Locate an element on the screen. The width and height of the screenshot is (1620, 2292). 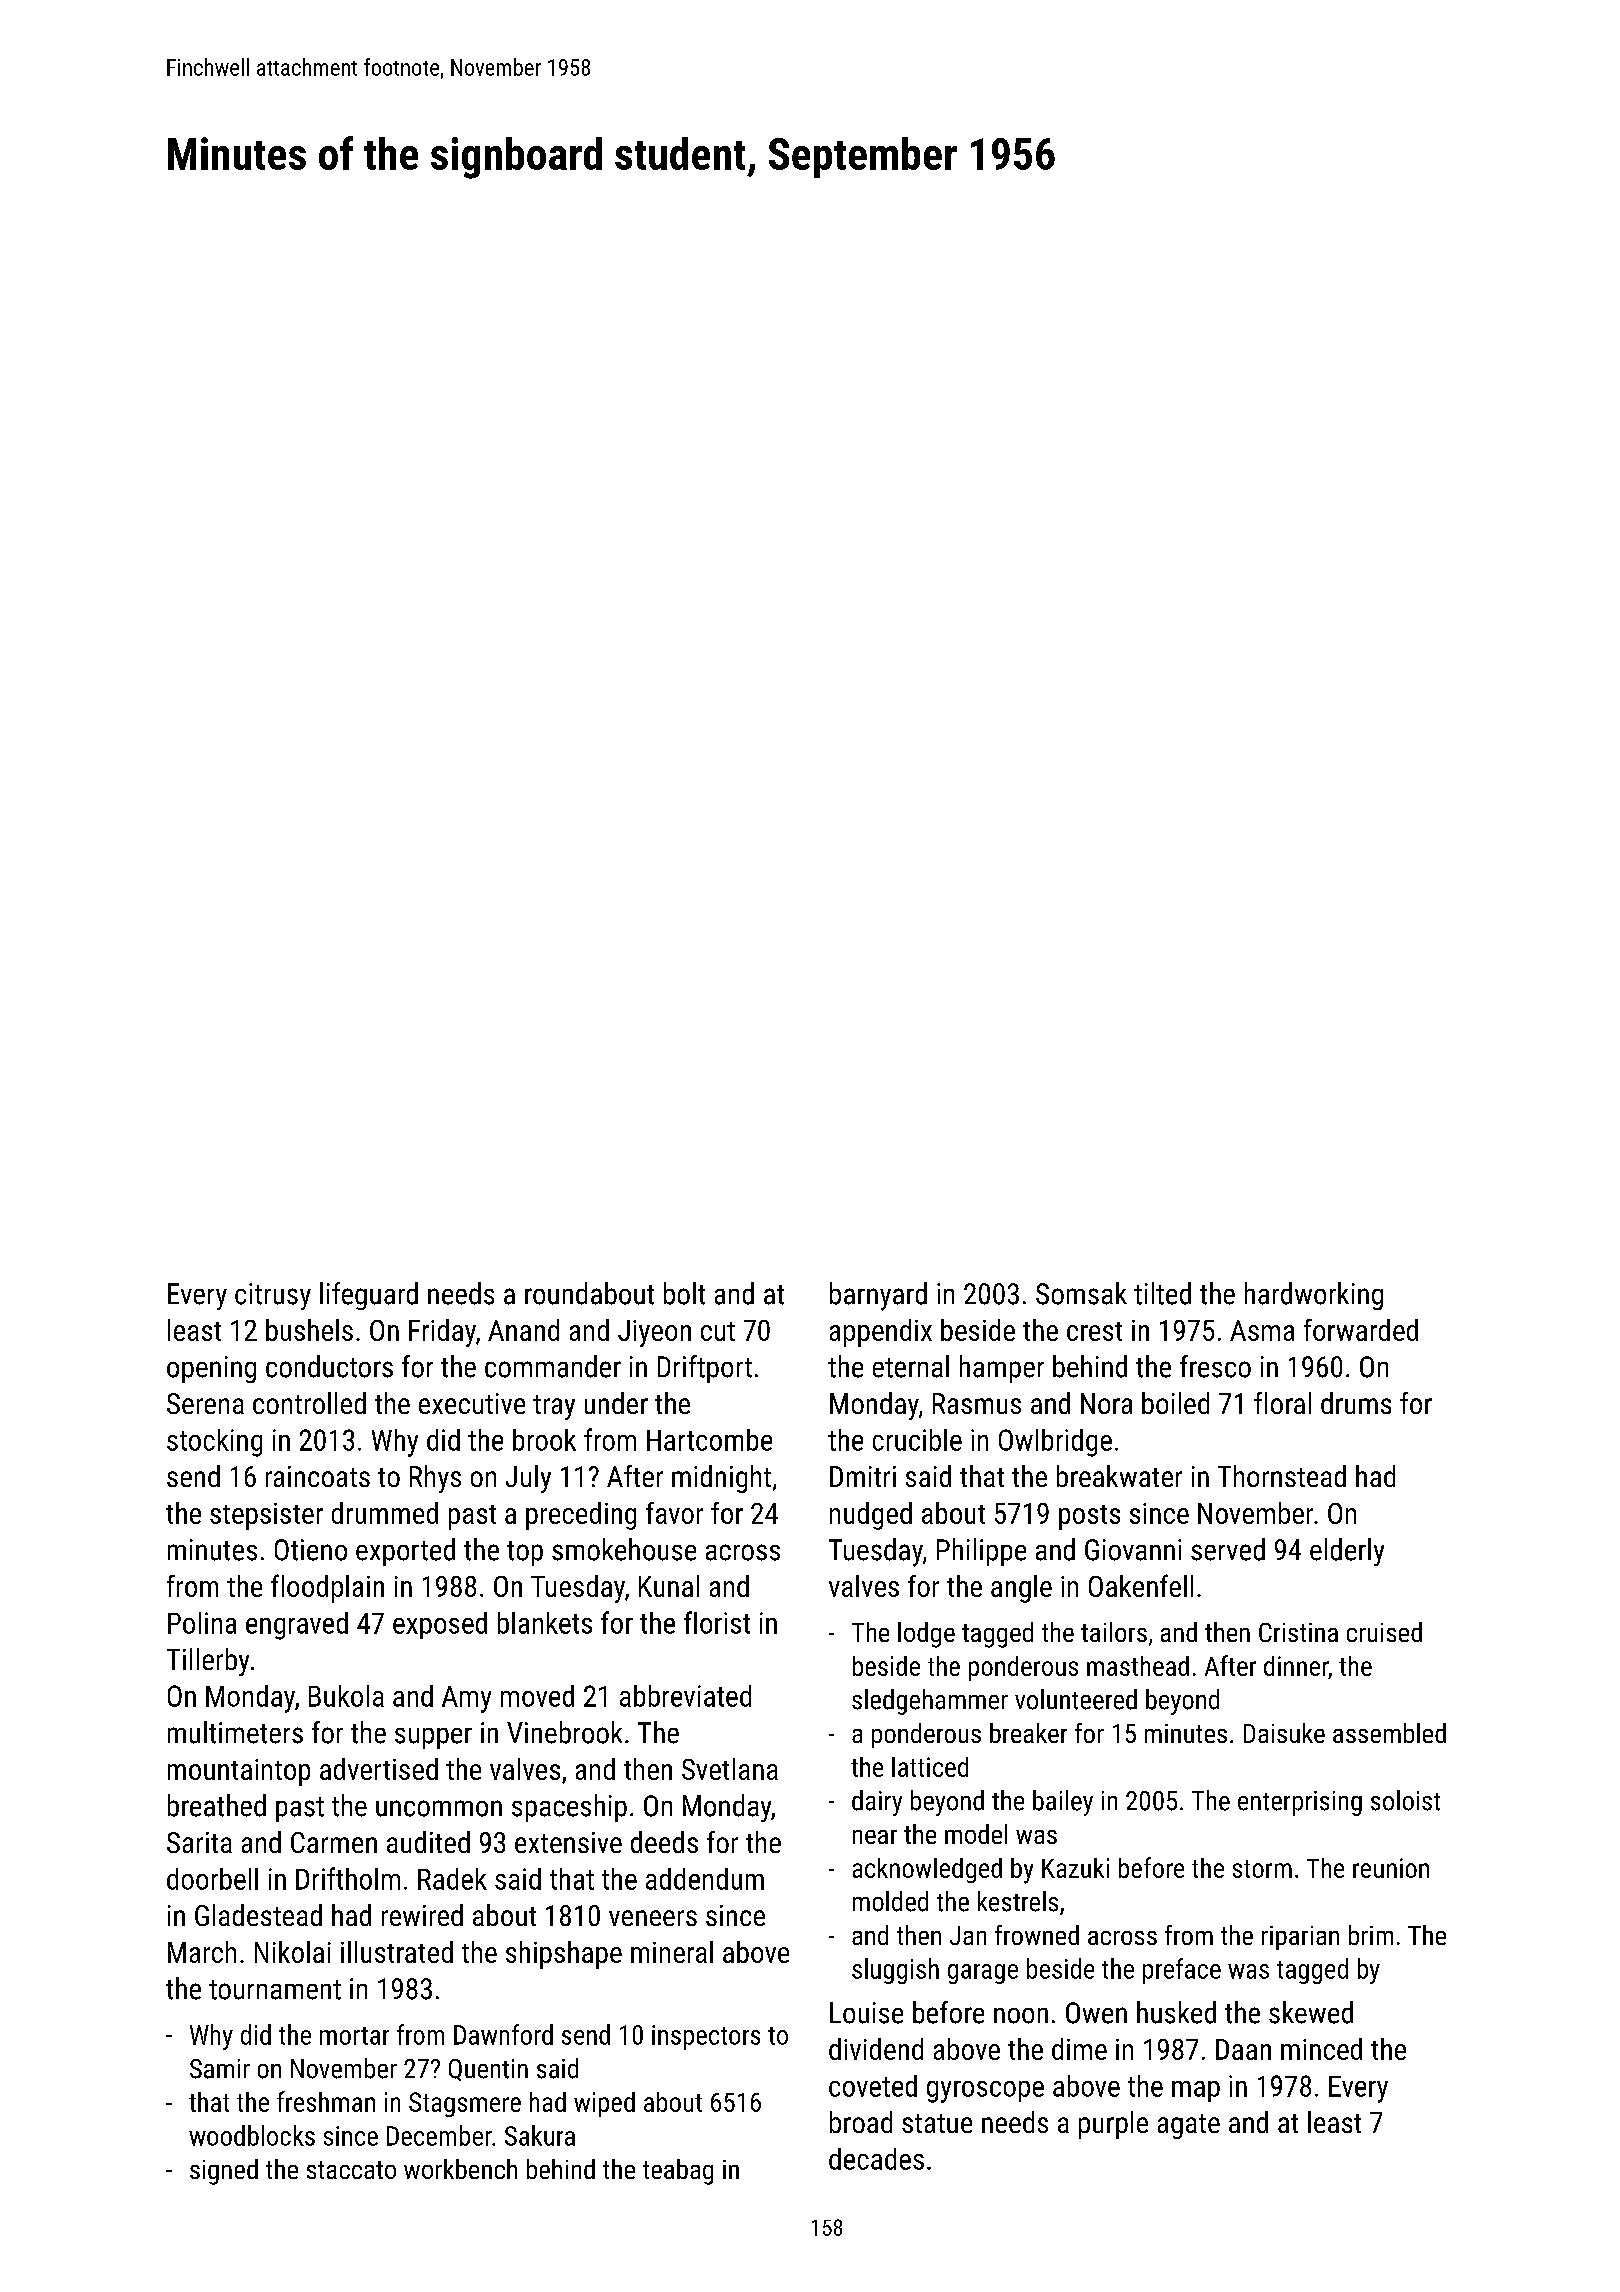
cruised is located at coordinates (1384, 1632).
